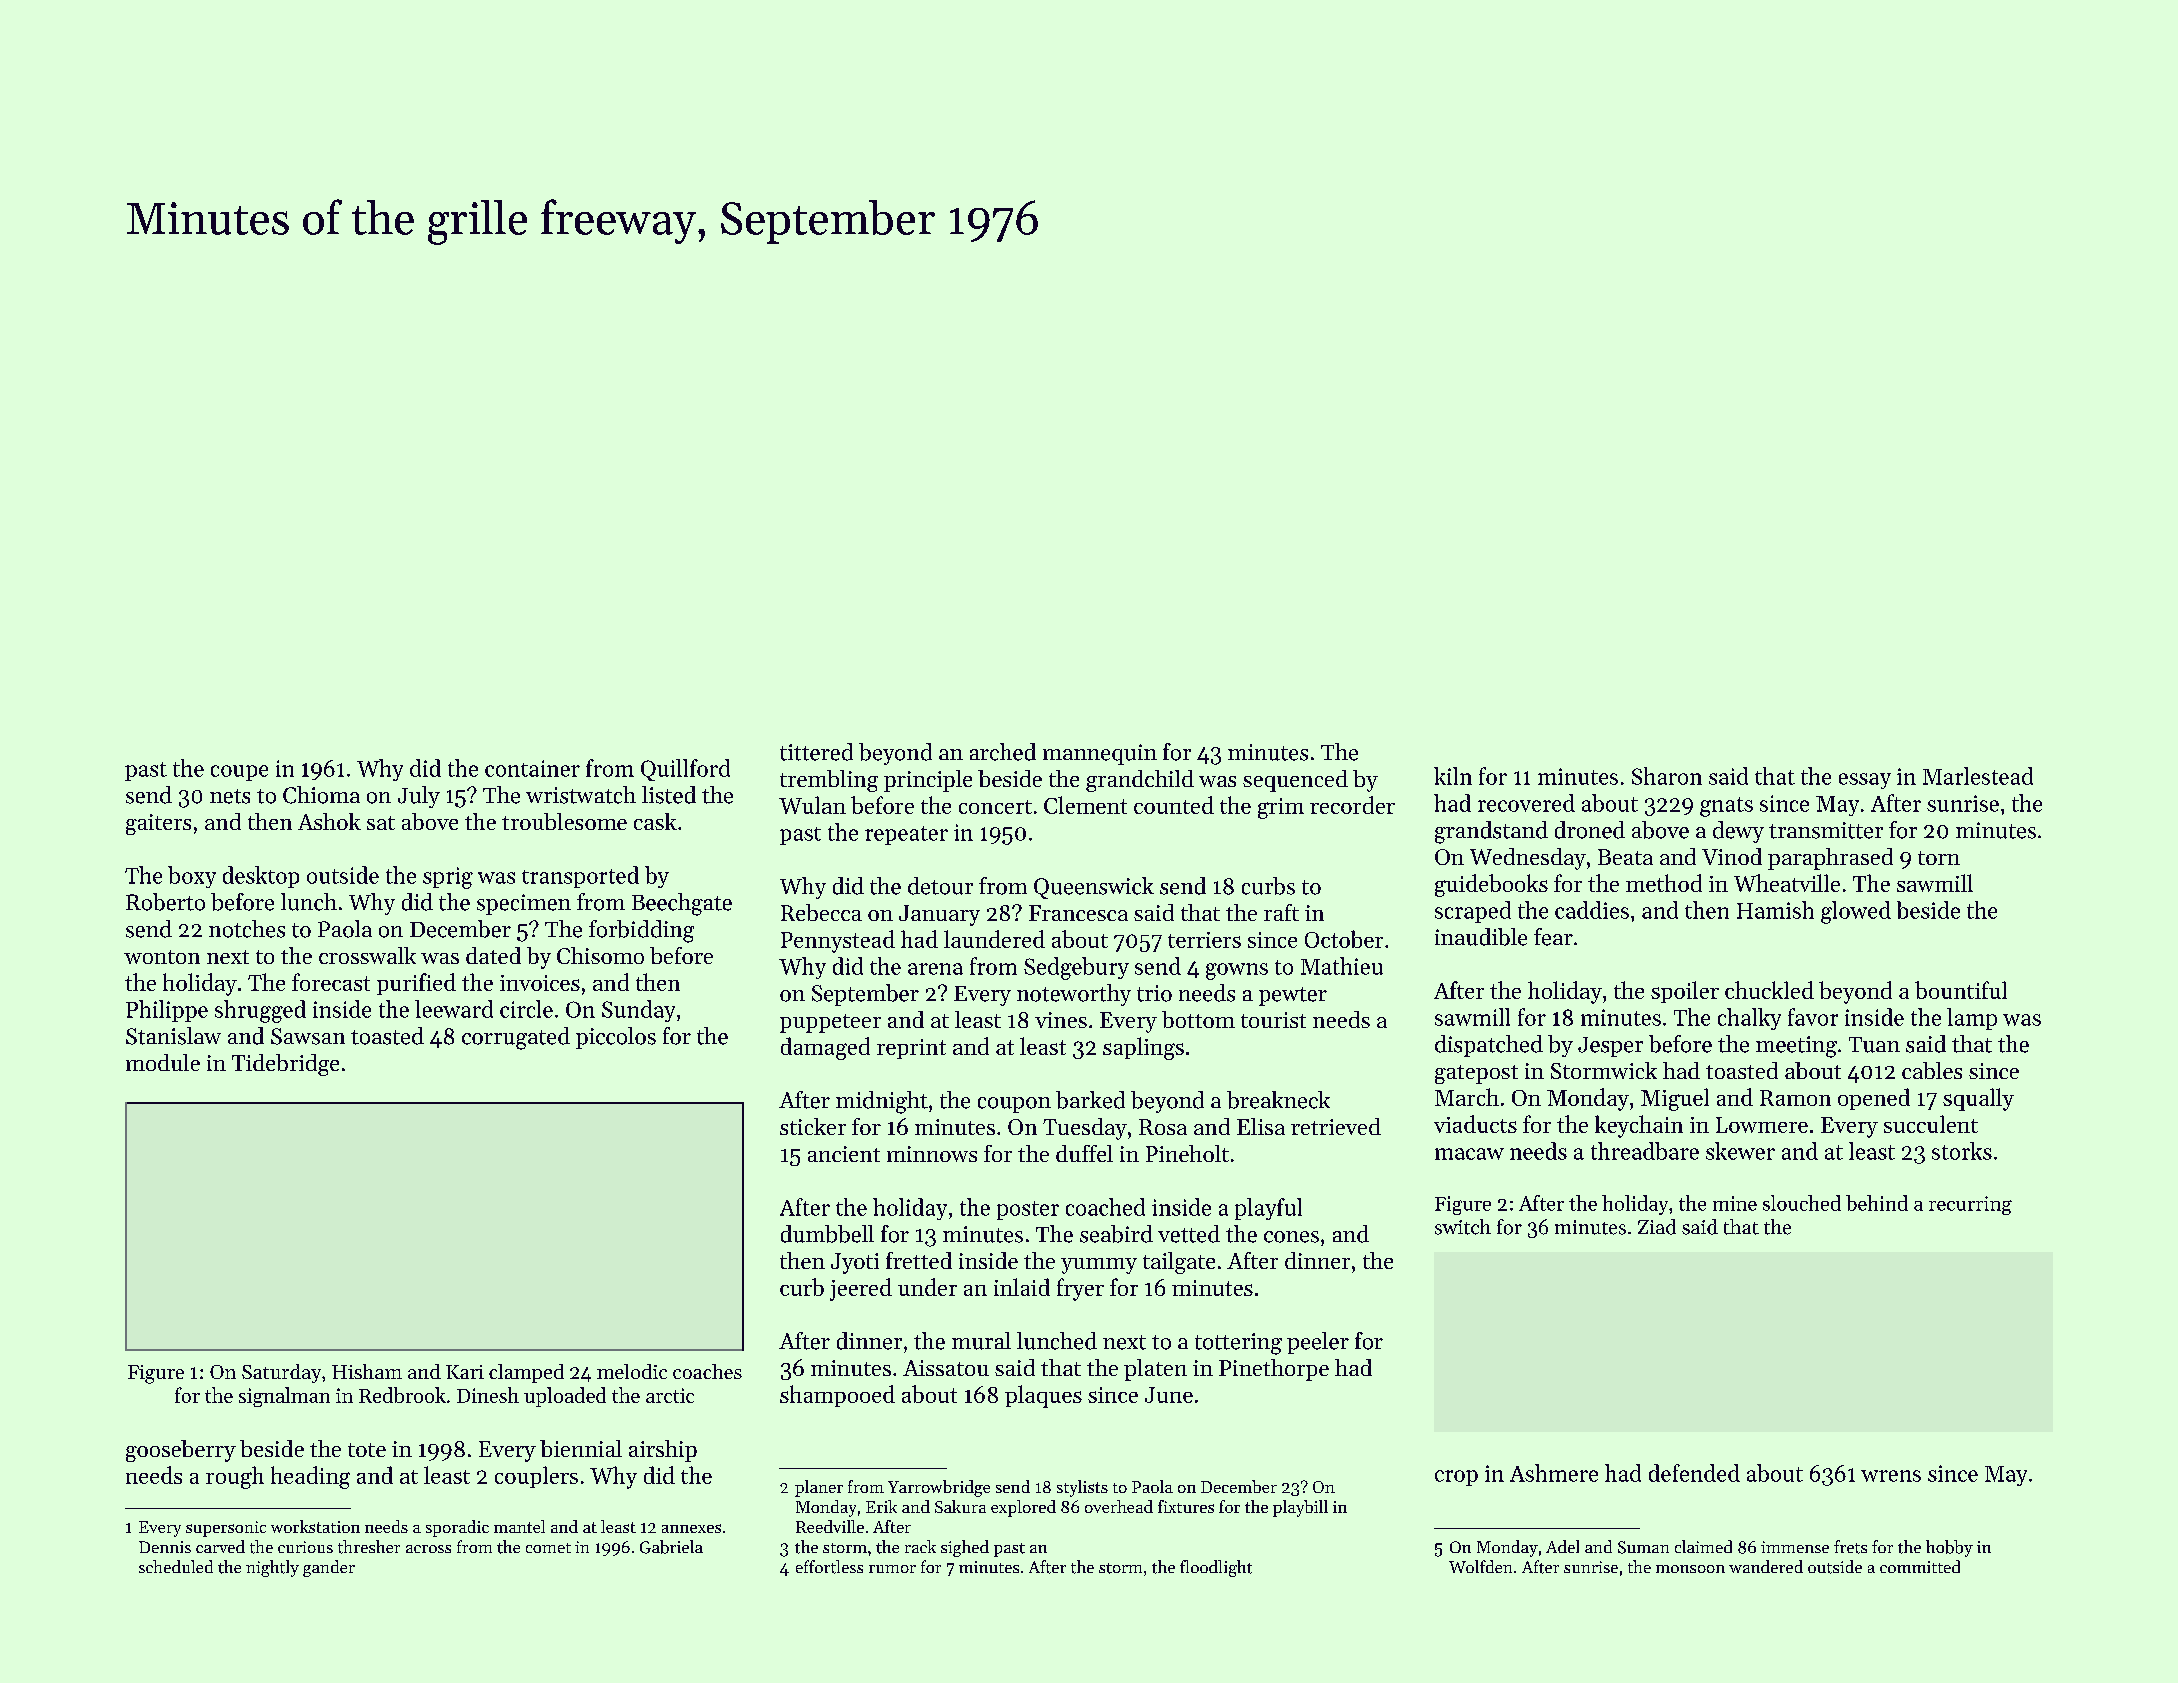 Image resolution: width=2178 pixels, height=1683 pixels. What do you see at coordinates (581, 1448) in the screenshot?
I see `biennial` at bounding box center [581, 1448].
